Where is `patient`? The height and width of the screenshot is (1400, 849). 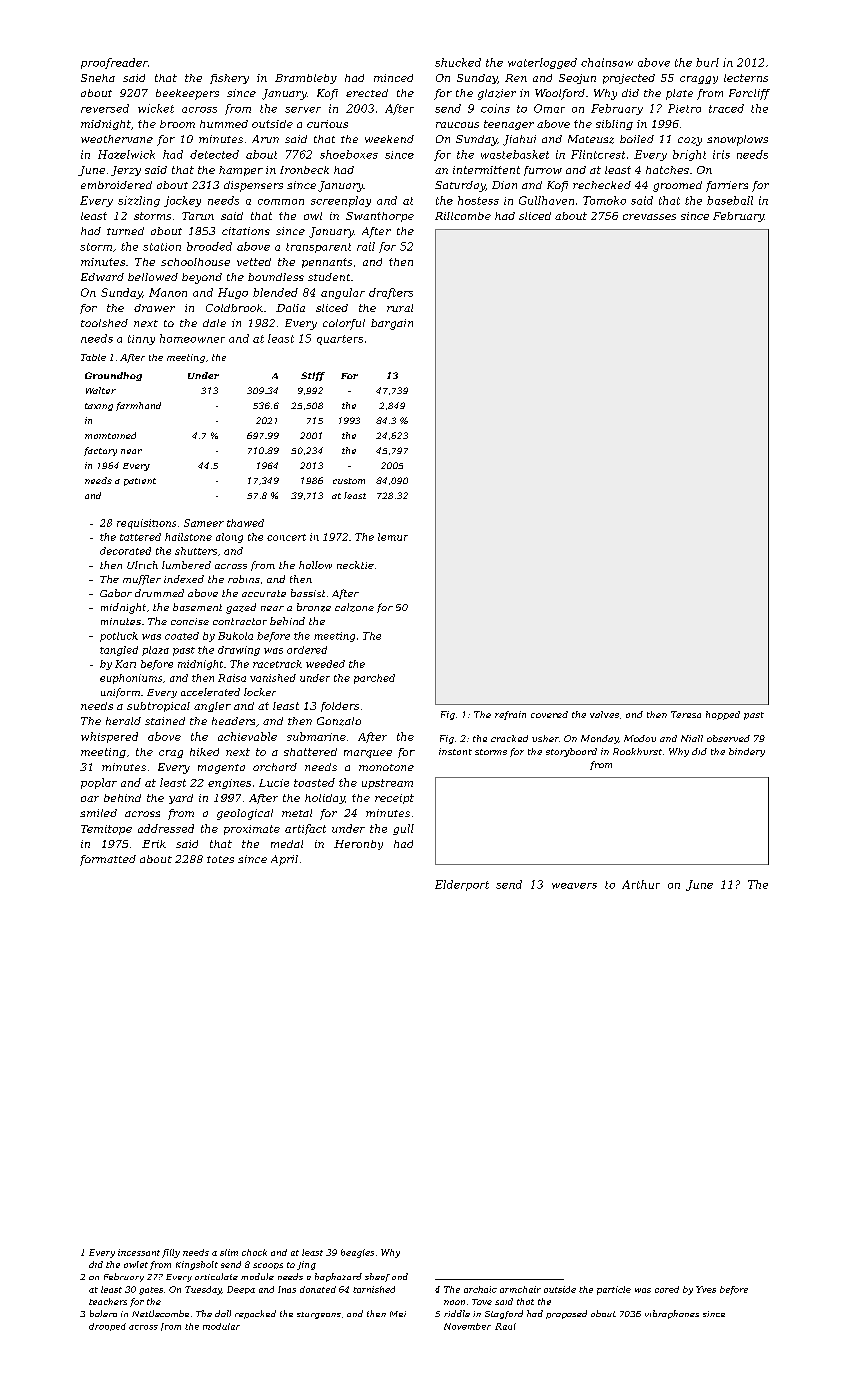 patient is located at coordinates (140, 482).
